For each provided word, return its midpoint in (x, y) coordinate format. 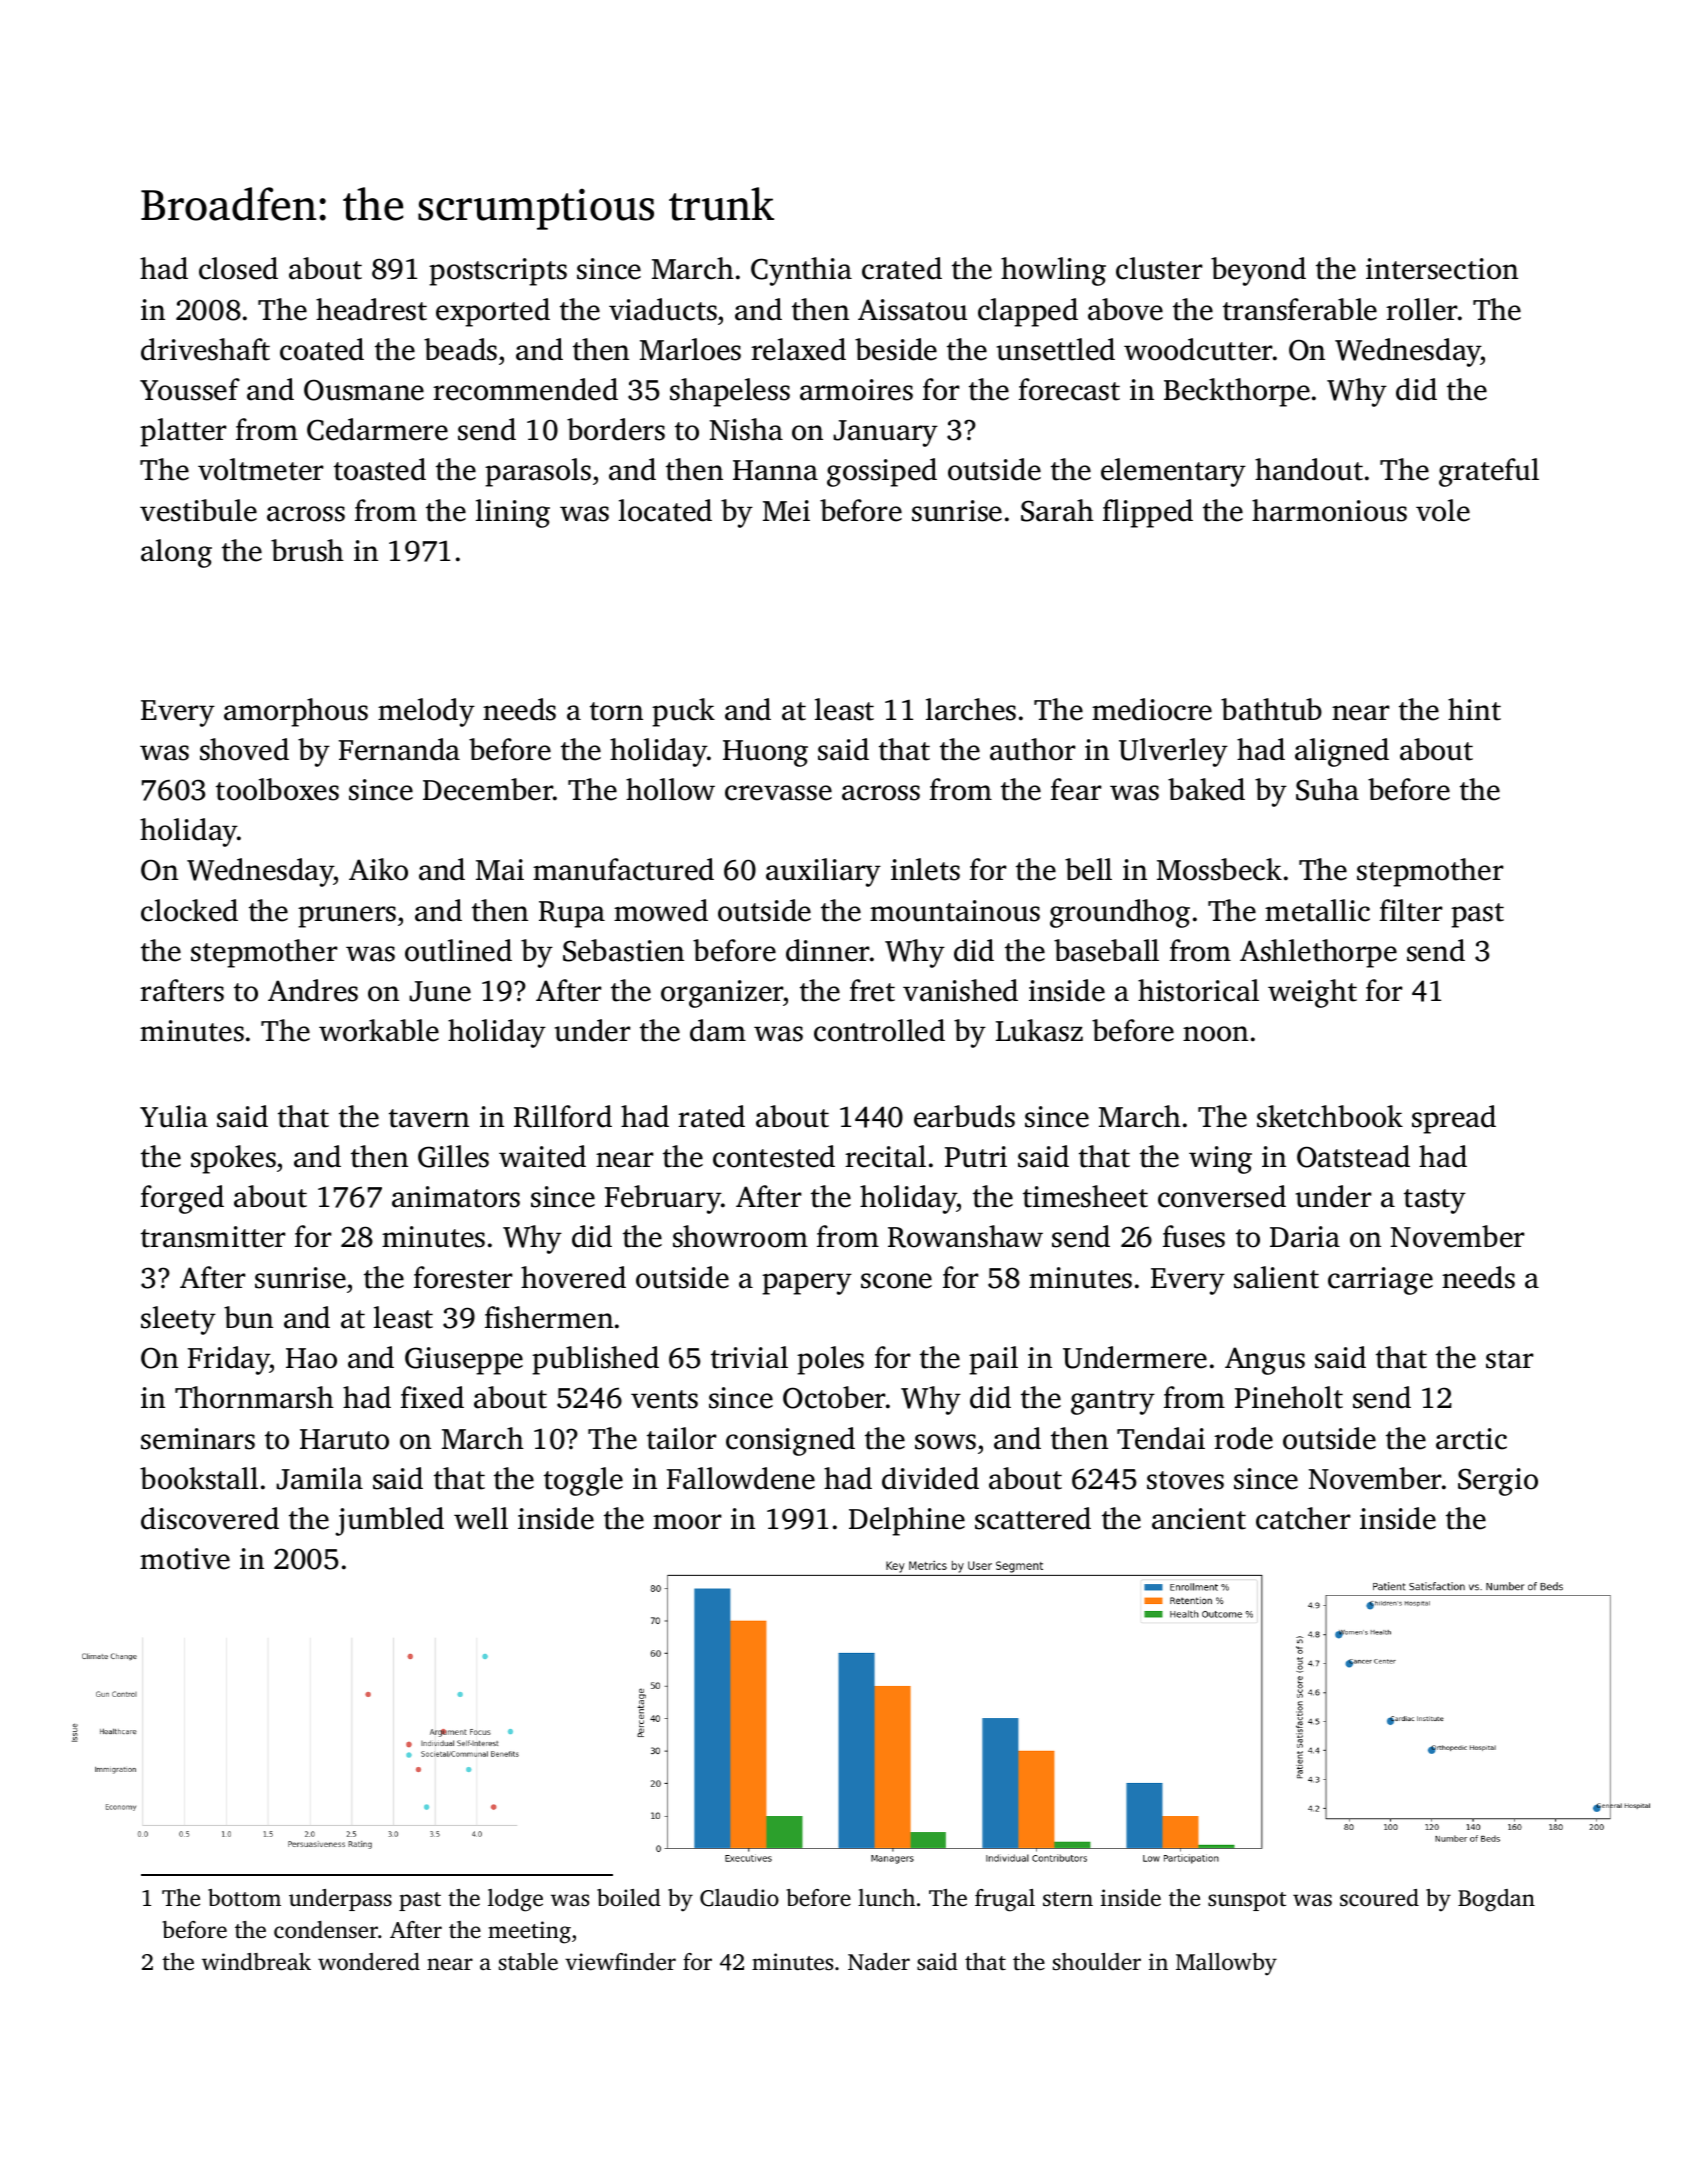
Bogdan (1496, 1900)
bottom (244, 1898)
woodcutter (1198, 349)
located (665, 510)
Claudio (739, 1898)
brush (307, 550)
